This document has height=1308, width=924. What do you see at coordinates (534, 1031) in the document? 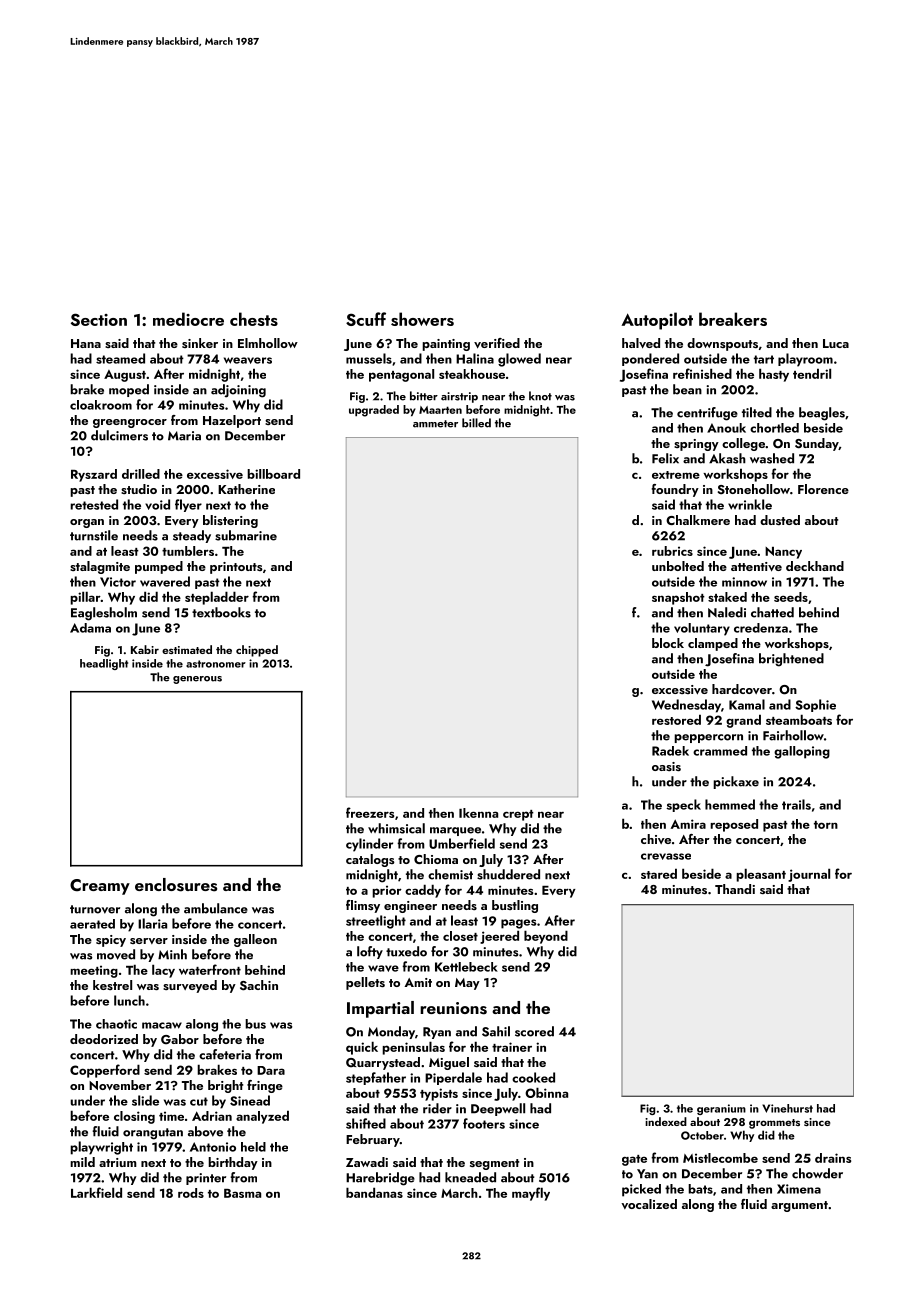
I see `scored` at bounding box center [534, 1031].
